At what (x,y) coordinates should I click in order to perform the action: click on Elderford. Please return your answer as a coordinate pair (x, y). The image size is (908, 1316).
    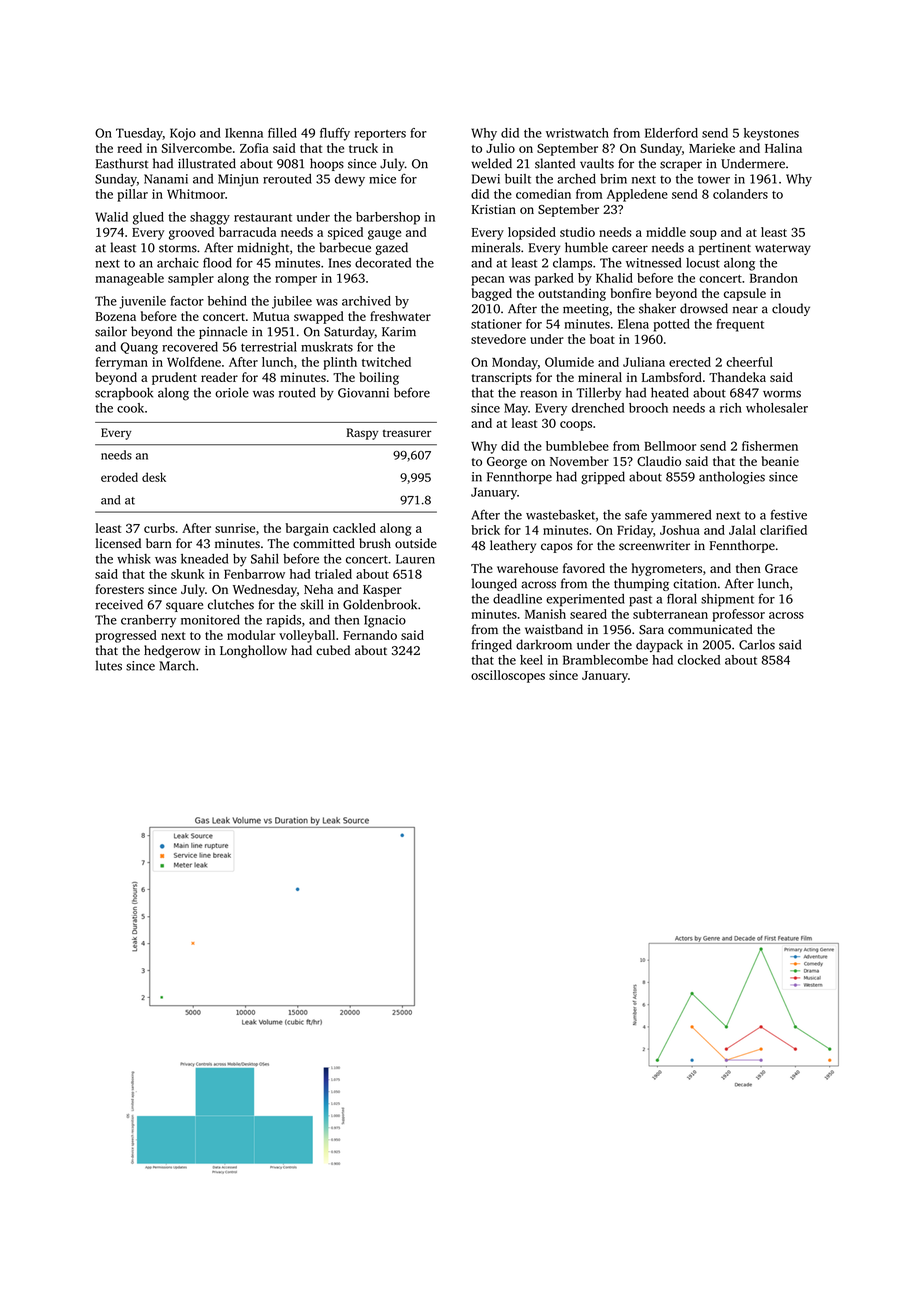
    Looking at the image, I should click on (671, 133).
